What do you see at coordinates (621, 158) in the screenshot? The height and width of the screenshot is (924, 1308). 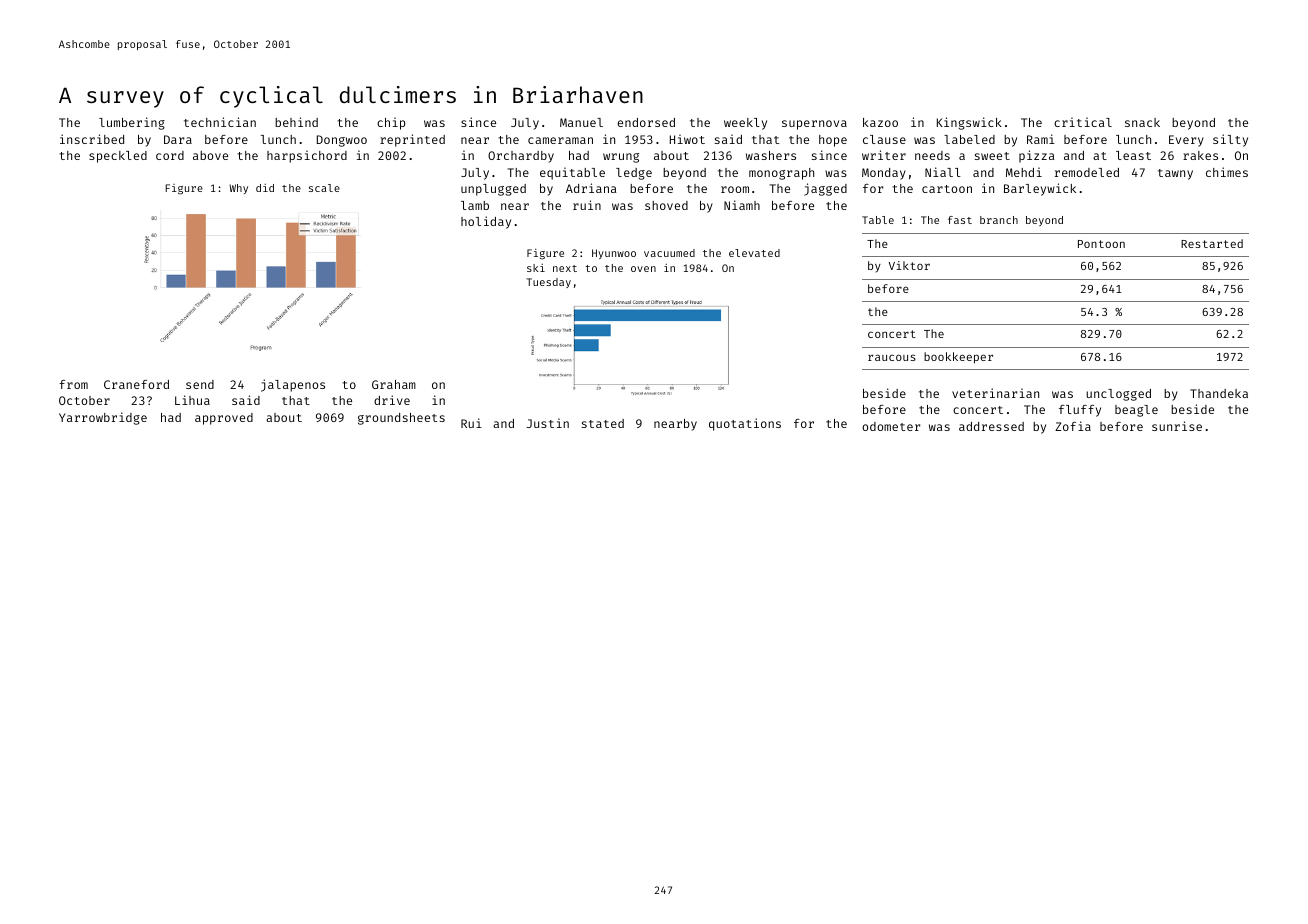 I see `wrung` at bounding box center [621, 158].
